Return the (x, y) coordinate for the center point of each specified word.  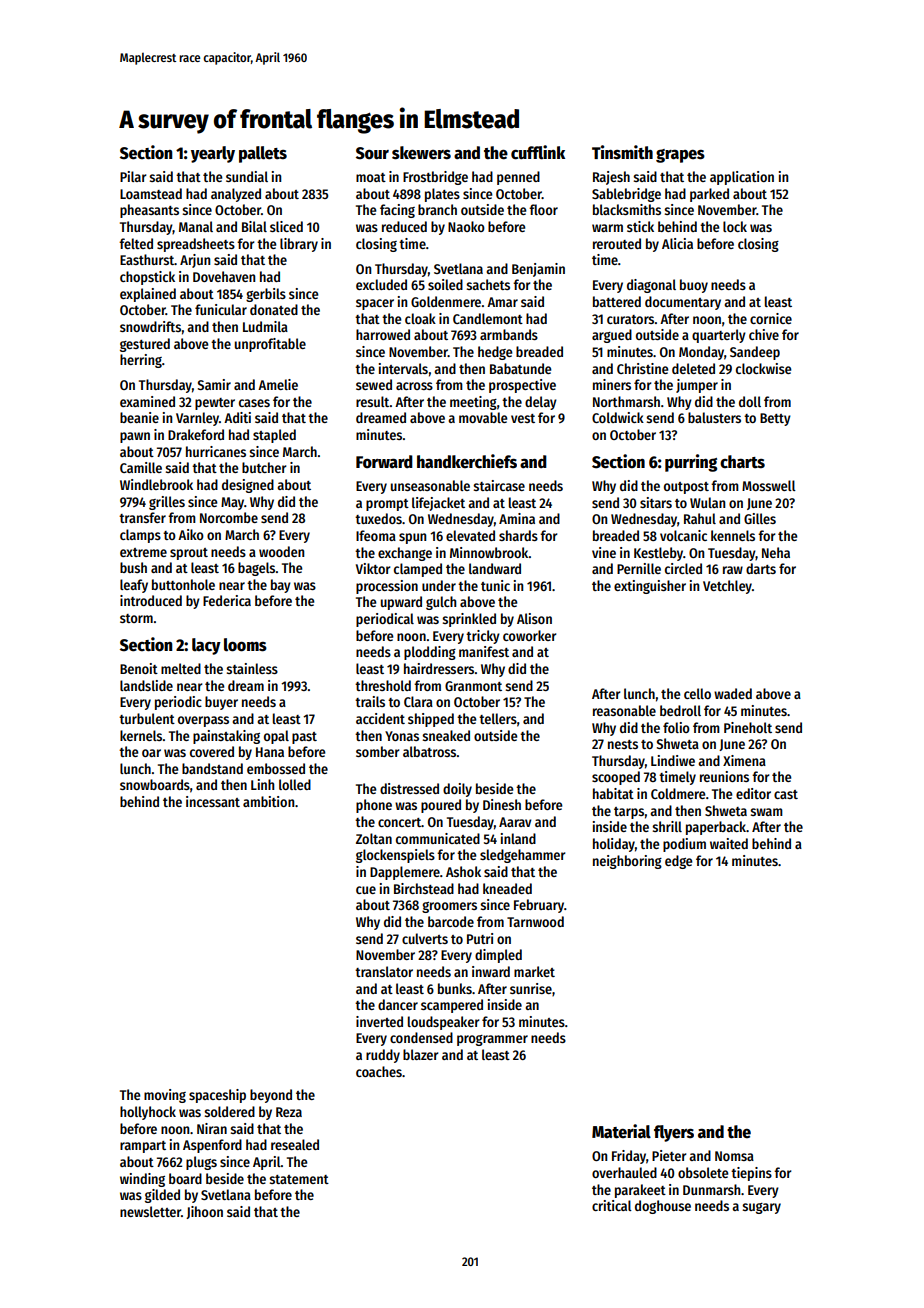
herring (141, 361)
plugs (201, 1163)
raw (733, 570)
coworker (530, 635)
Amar (502, 302)
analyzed (236, 195)
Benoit (139, 668)
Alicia (677, 243)
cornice (771, 318)
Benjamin (538, 270)
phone (374, 806)
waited (729, 843)
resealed (295, 1144)
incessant (213, 801)
